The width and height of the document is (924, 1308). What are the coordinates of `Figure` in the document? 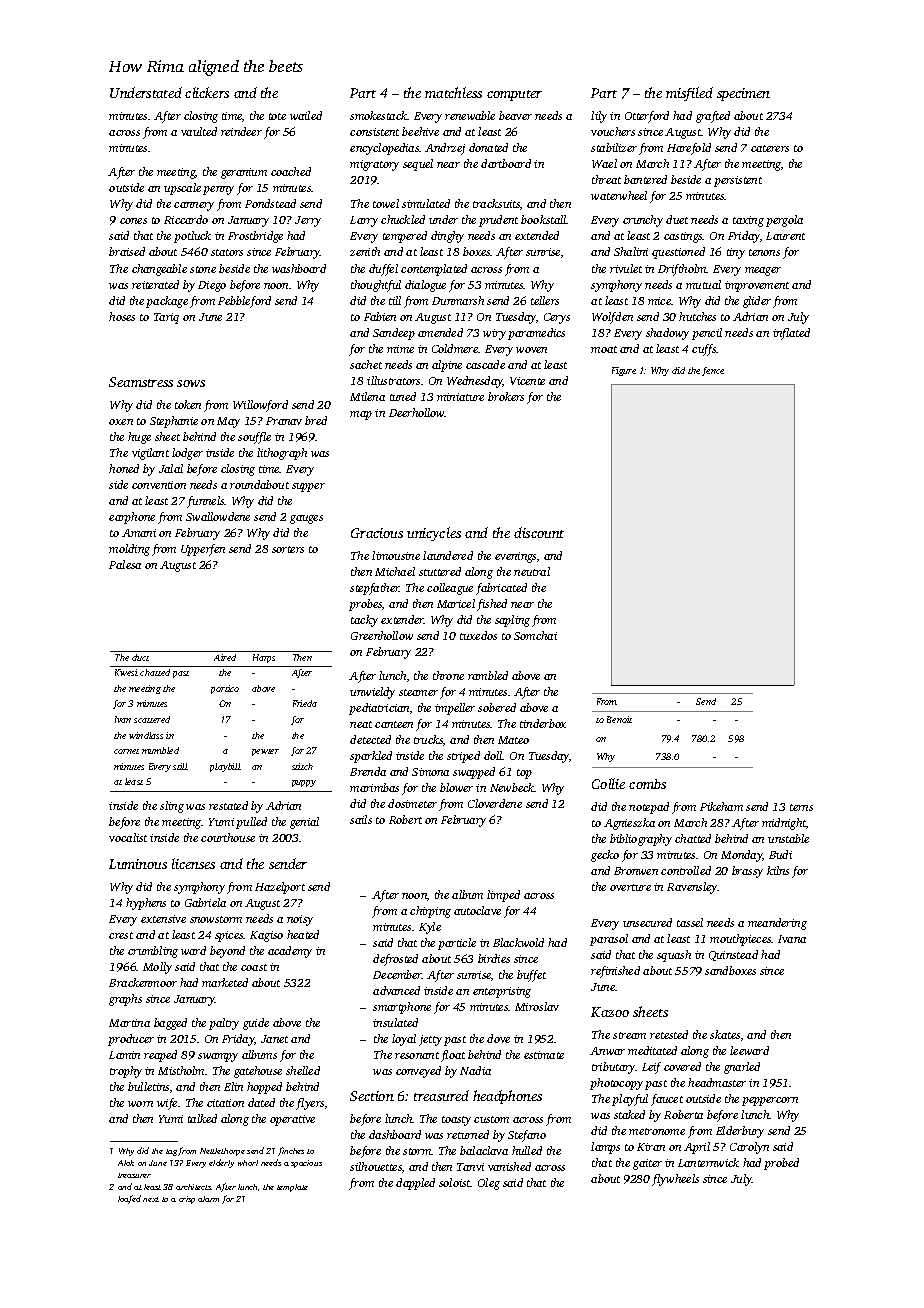 It's located at (624, 371).
